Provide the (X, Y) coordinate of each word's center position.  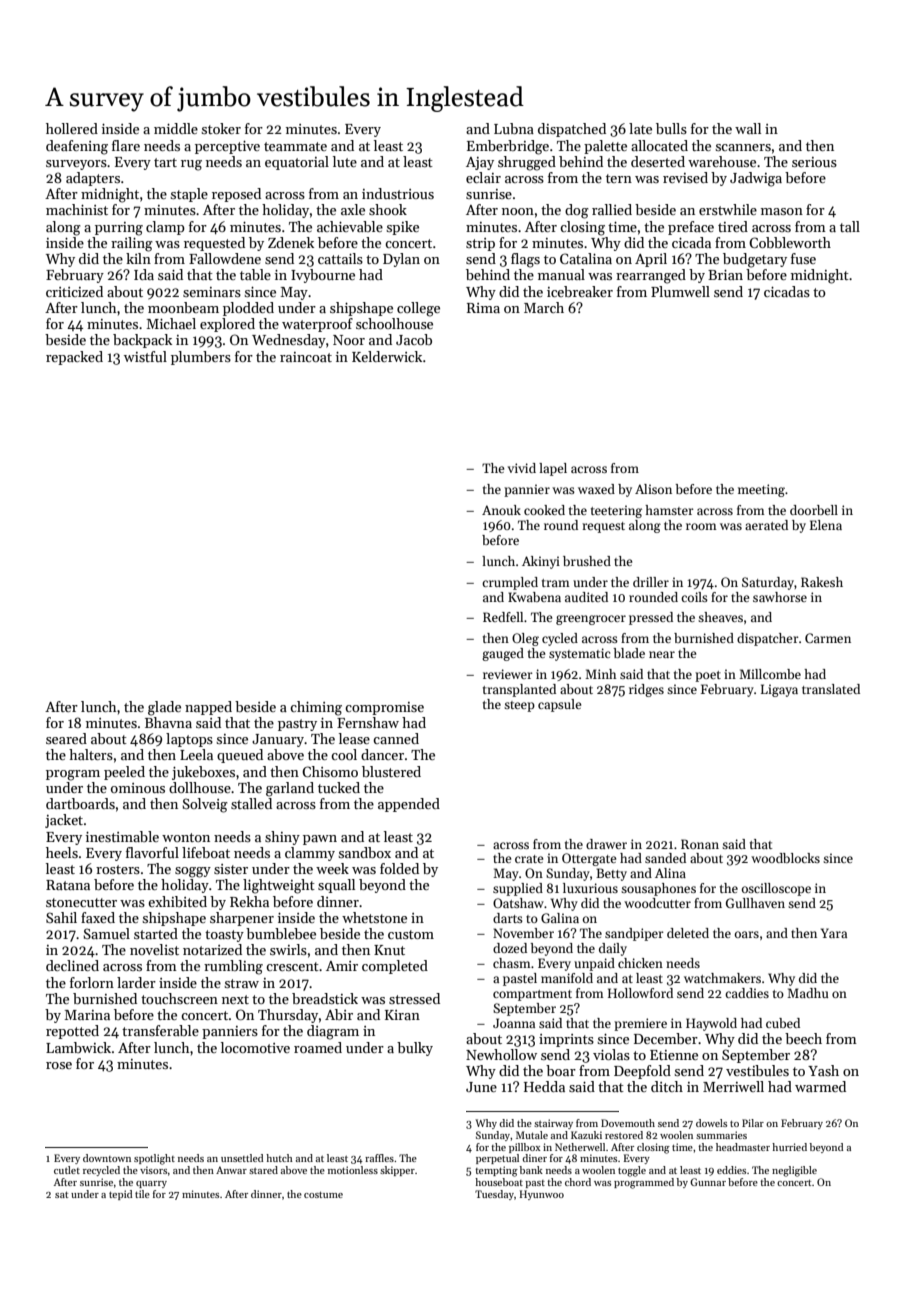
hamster (669, 510)
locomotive (255, 1047)
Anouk (501, 510)
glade (164, 708)
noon (518, 211)
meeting (761, 490)
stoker (221, 128)
